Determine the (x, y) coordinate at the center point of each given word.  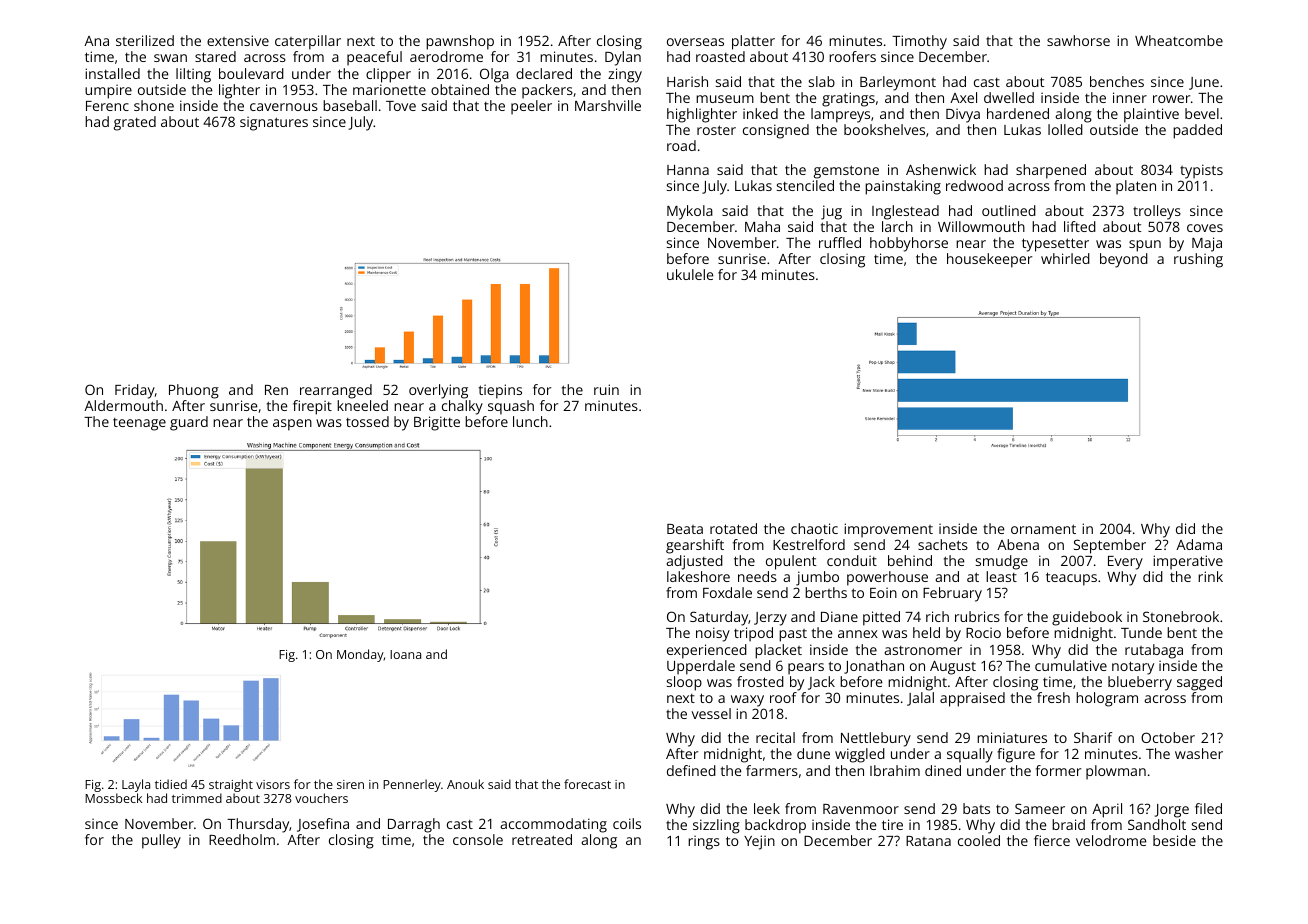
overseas (695, 42)
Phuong (194, 391)
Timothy (919, 42)
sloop (684, 683)
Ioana (405, 654)
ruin (606, 389)
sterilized (145, 40)
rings (704, 842)
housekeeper (989, 260)
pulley (161, 841)
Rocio (983, 632)
